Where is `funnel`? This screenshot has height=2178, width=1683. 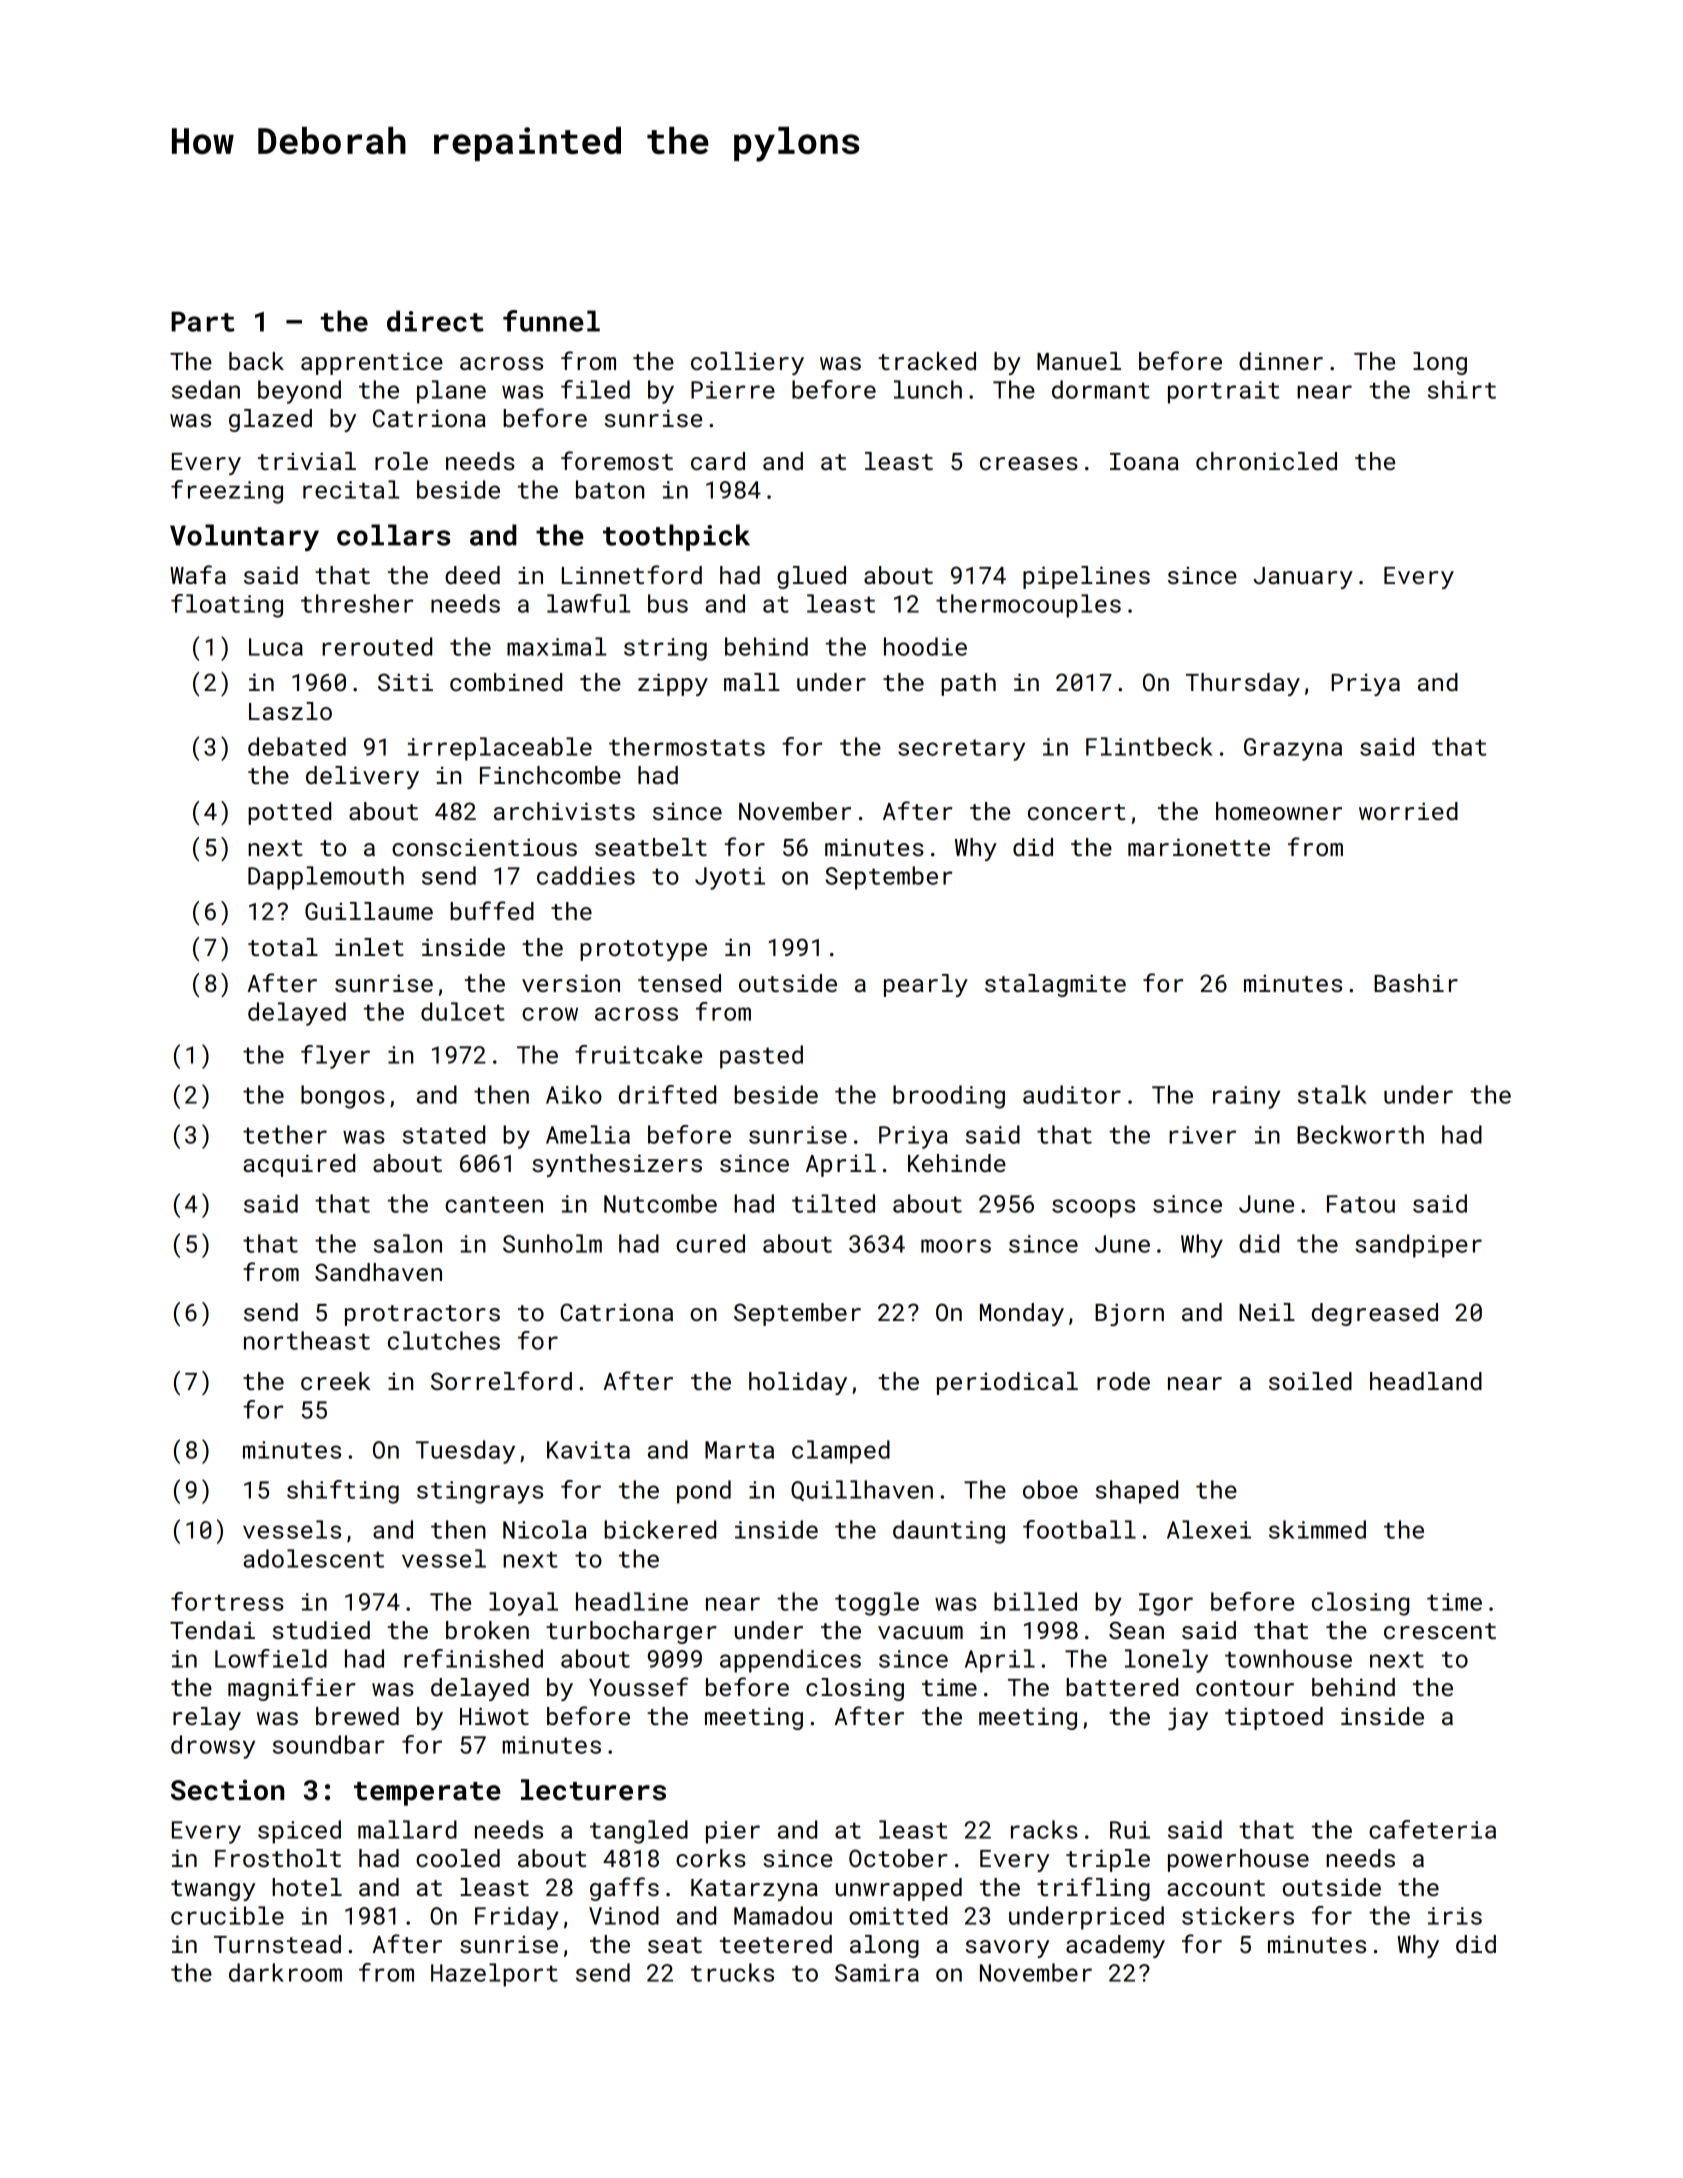
funnel is located at coordinates (551, 321).
